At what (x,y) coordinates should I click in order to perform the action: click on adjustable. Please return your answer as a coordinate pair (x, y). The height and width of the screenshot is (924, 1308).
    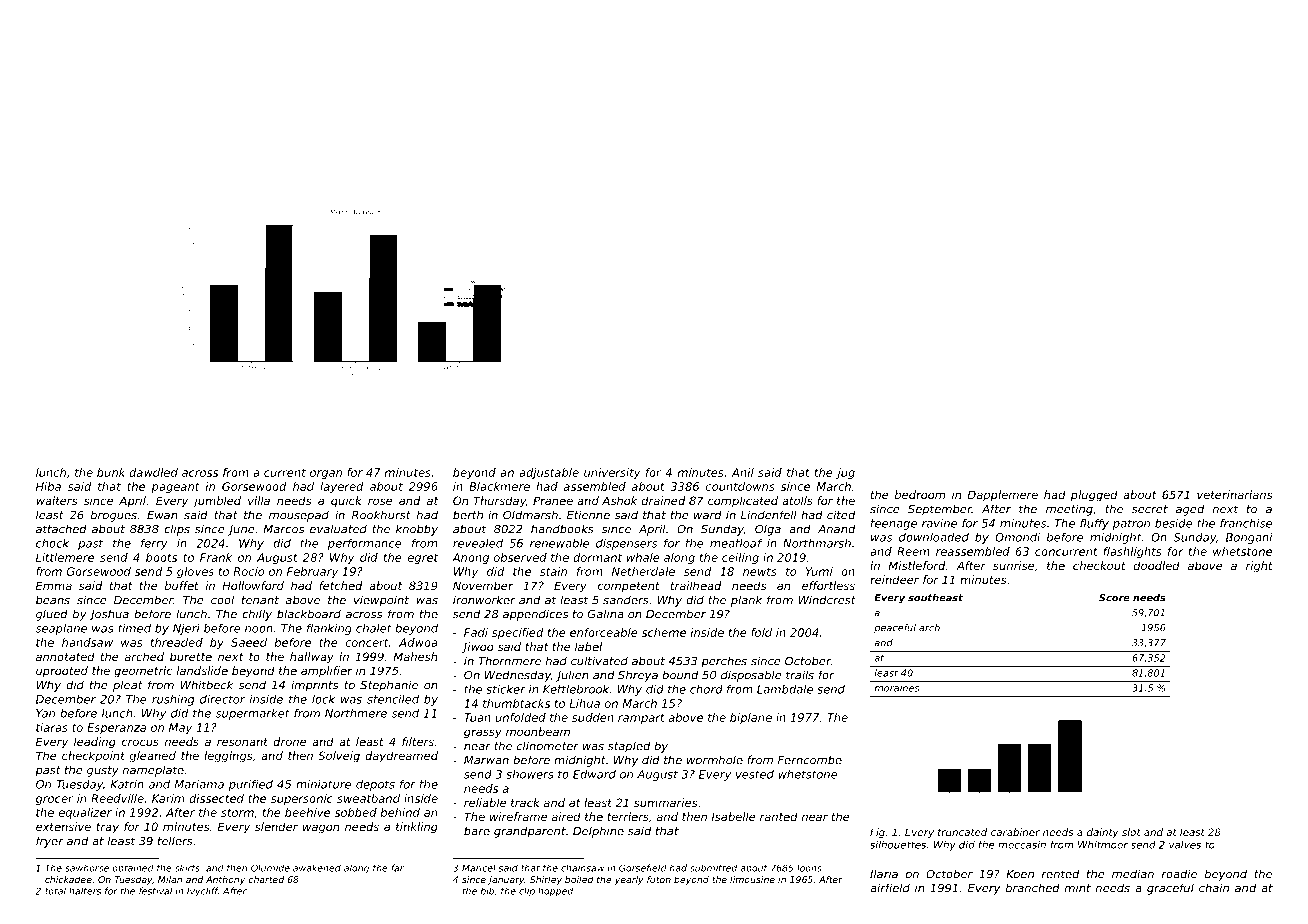
    Looking at the image, I should click on (549, 473).
